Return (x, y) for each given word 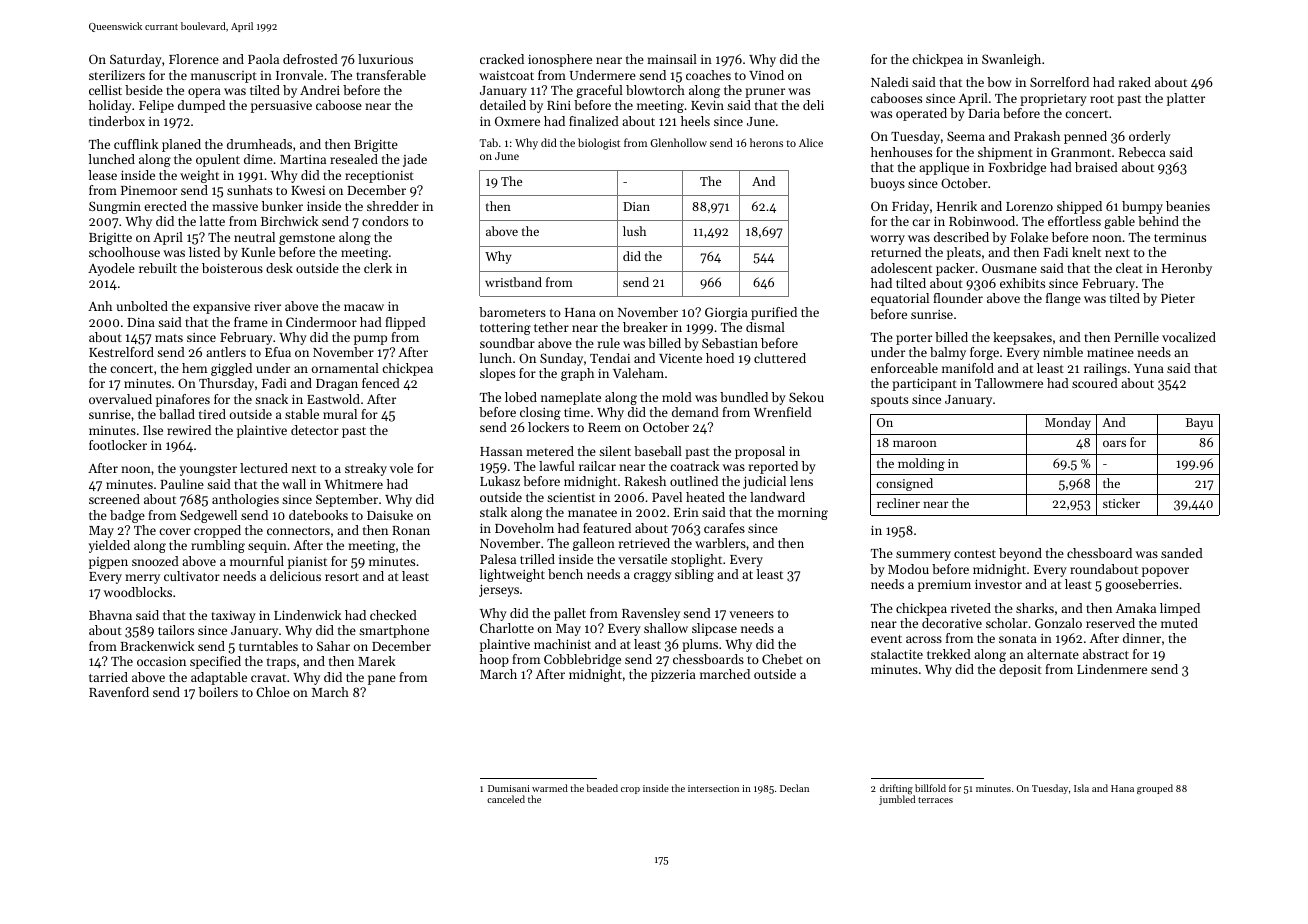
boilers (218, 692)
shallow (666, 628)
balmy (948, 353)
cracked (502, 59)
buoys (887, 184)
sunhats (249, 190)
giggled (231, 369)
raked (1135, 82)
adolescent (901, 268)
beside (144, 90)
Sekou (806, 397)
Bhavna (110, 615)
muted (1179, 623)
